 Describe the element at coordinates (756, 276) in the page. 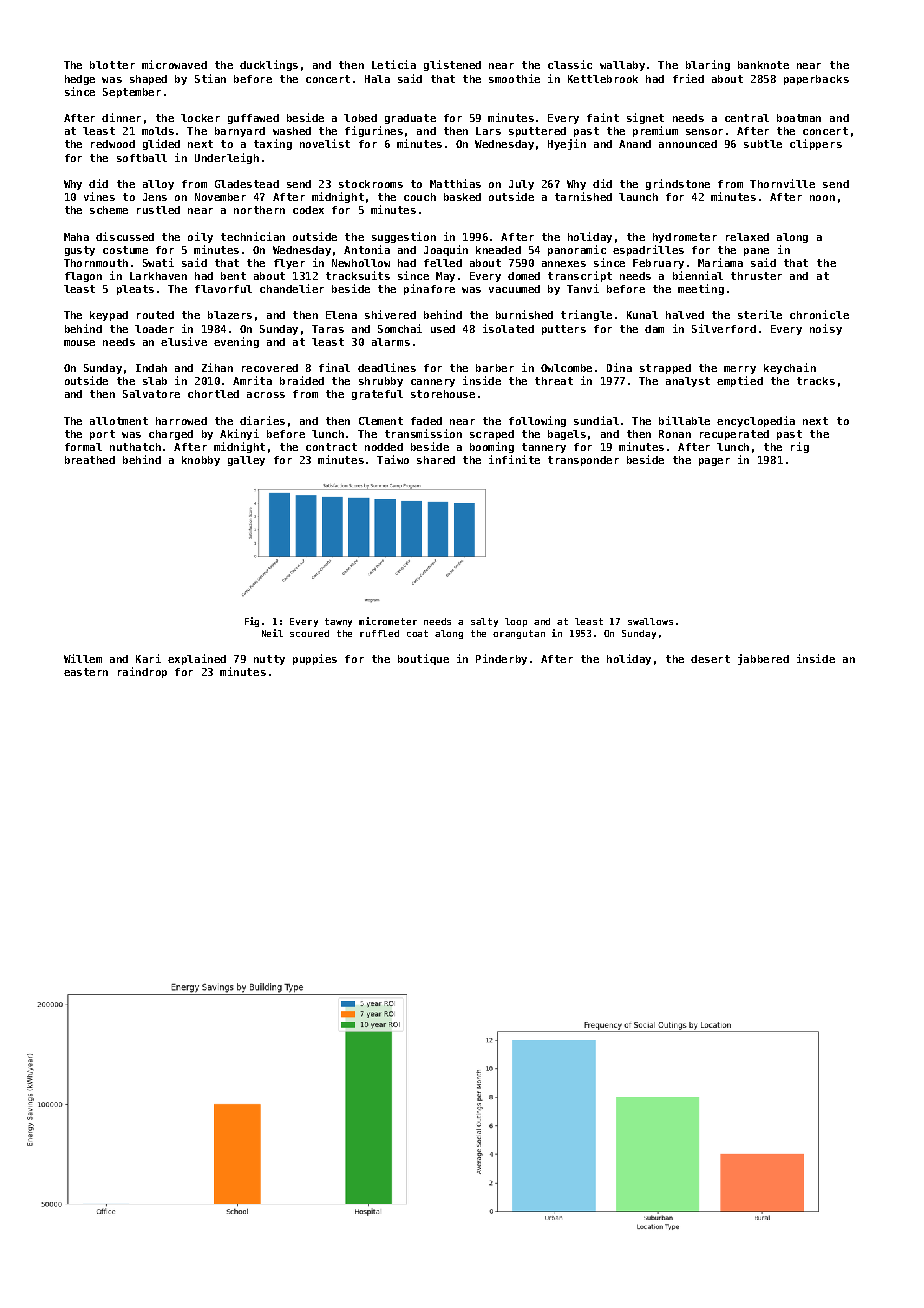

I see `thruster` at that location.
